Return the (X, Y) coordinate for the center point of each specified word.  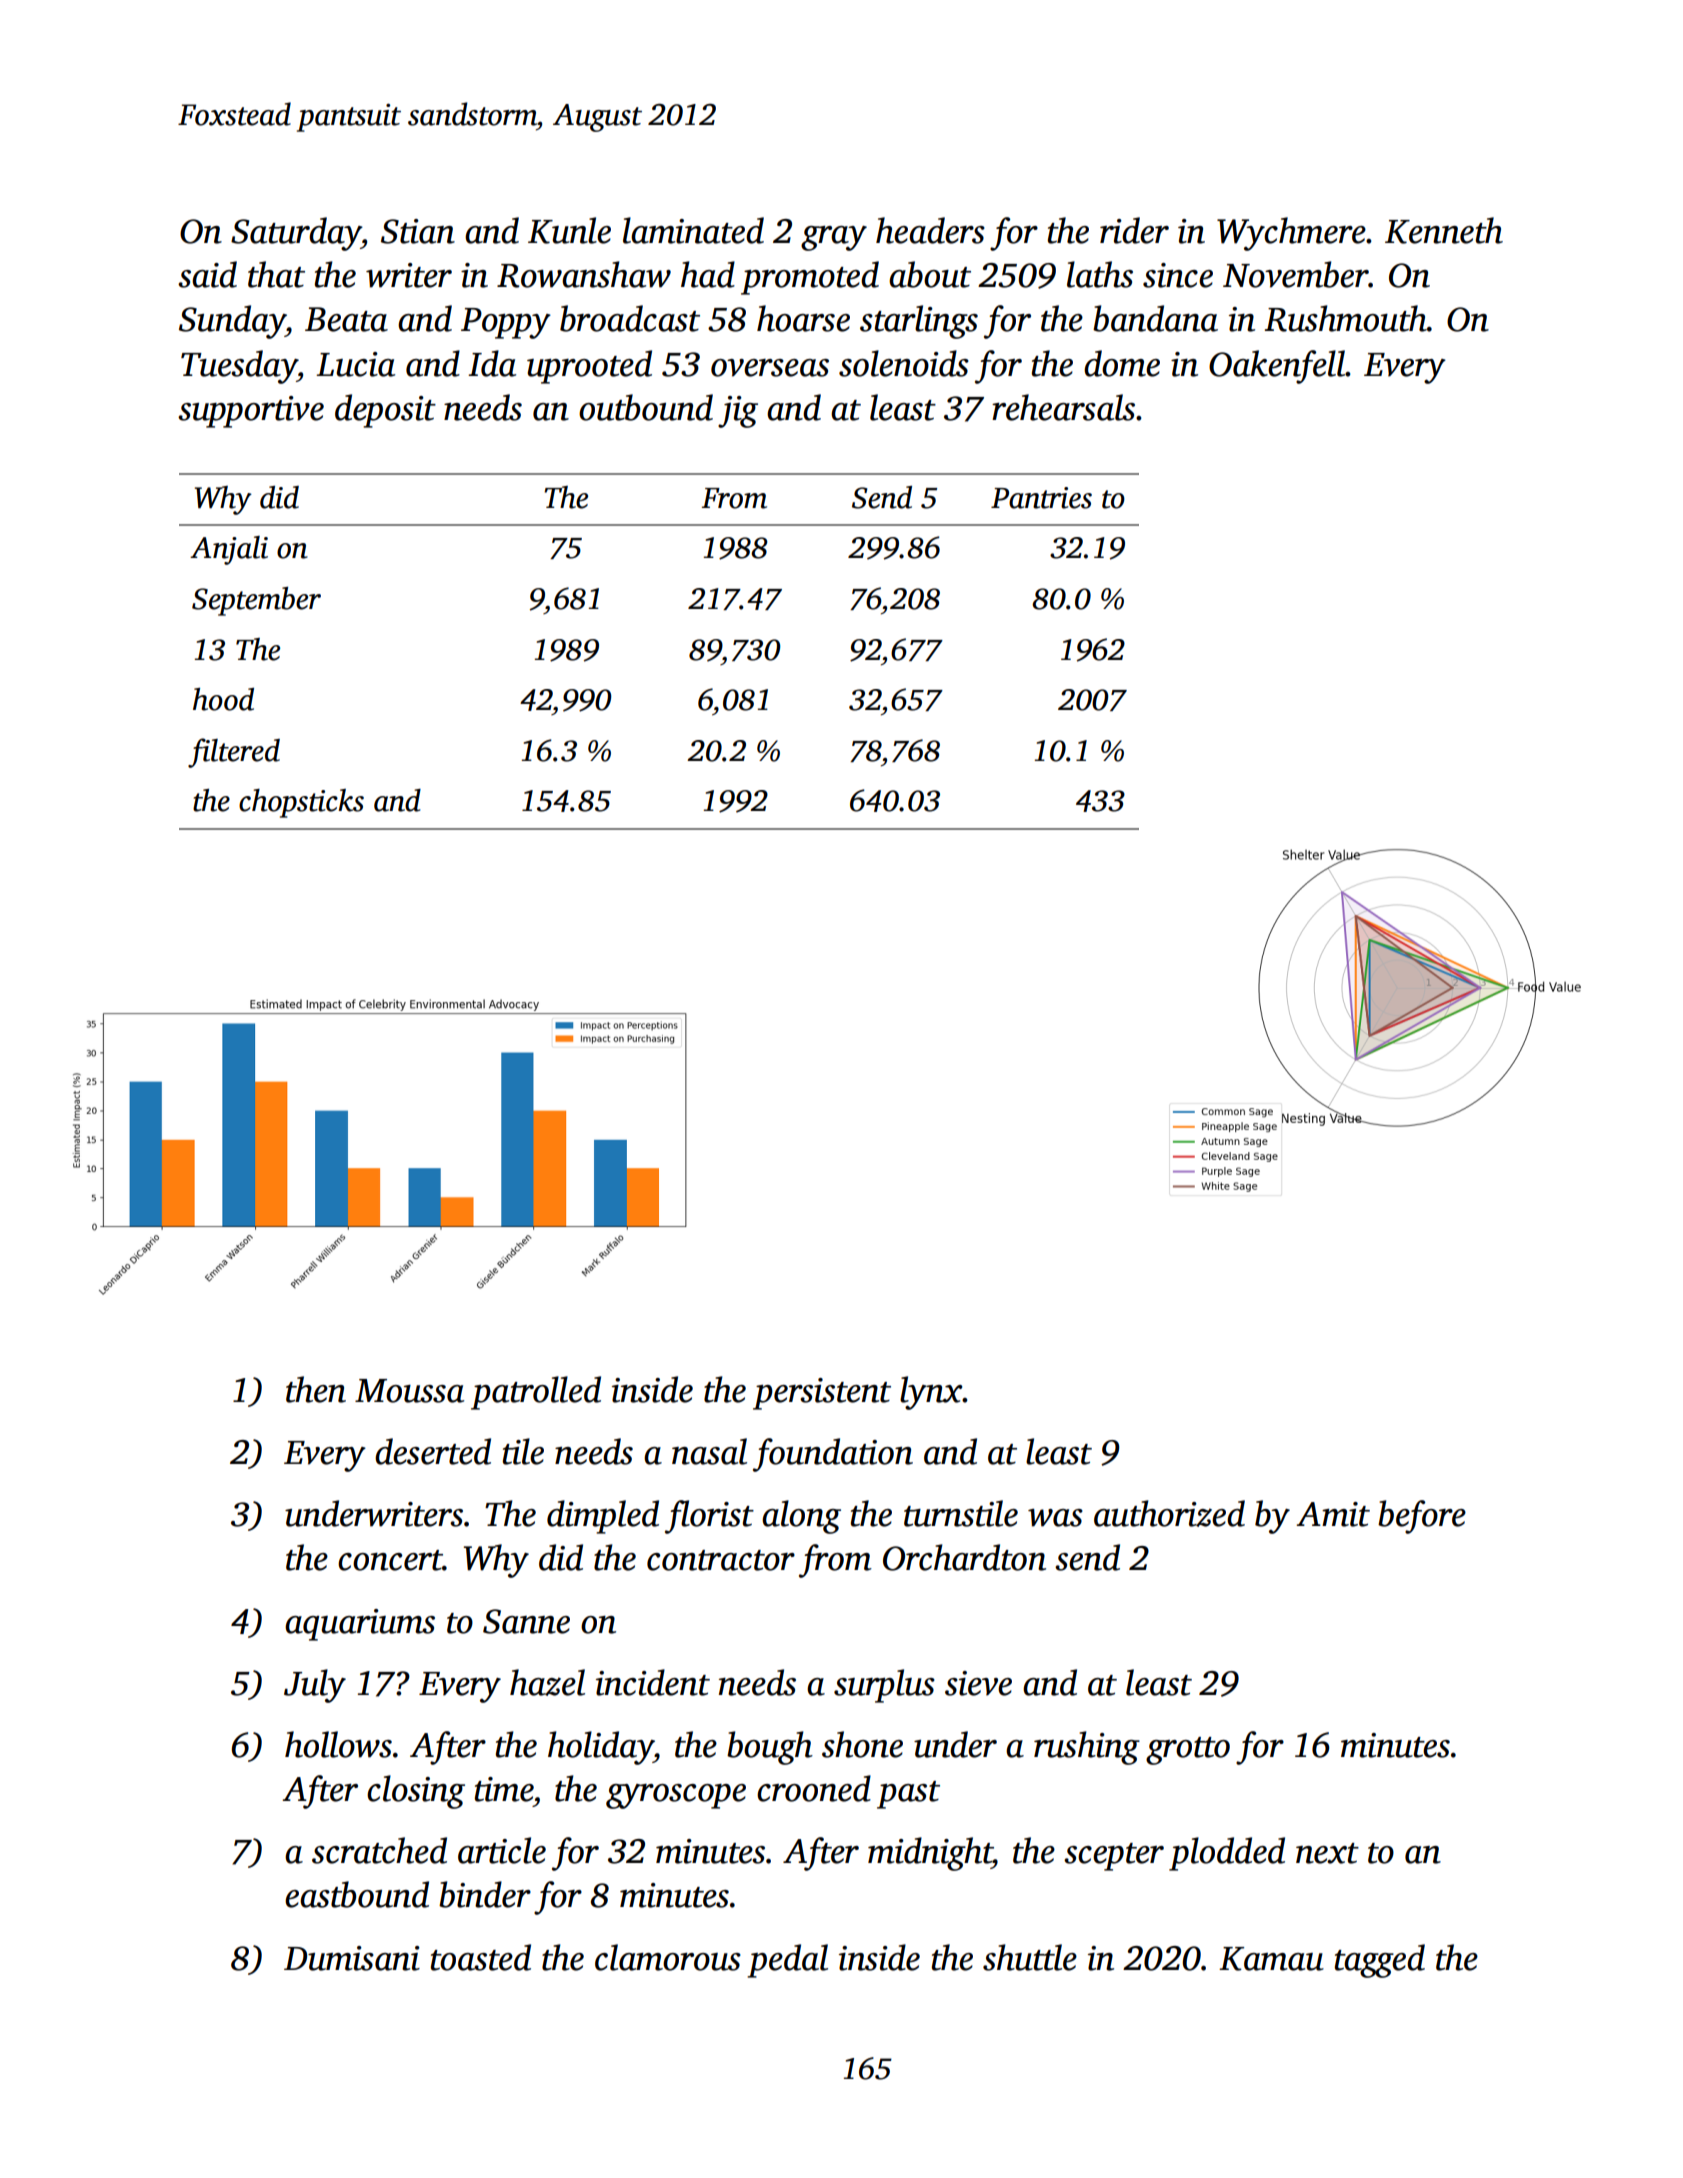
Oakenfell (1277, 367)
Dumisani (352, 1958)
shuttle (1030, 1957)
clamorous (668, 1957)
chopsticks (301, 803)
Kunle (569, 230)
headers (930, 230)
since (1178, 275)
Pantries (1041, 498)
